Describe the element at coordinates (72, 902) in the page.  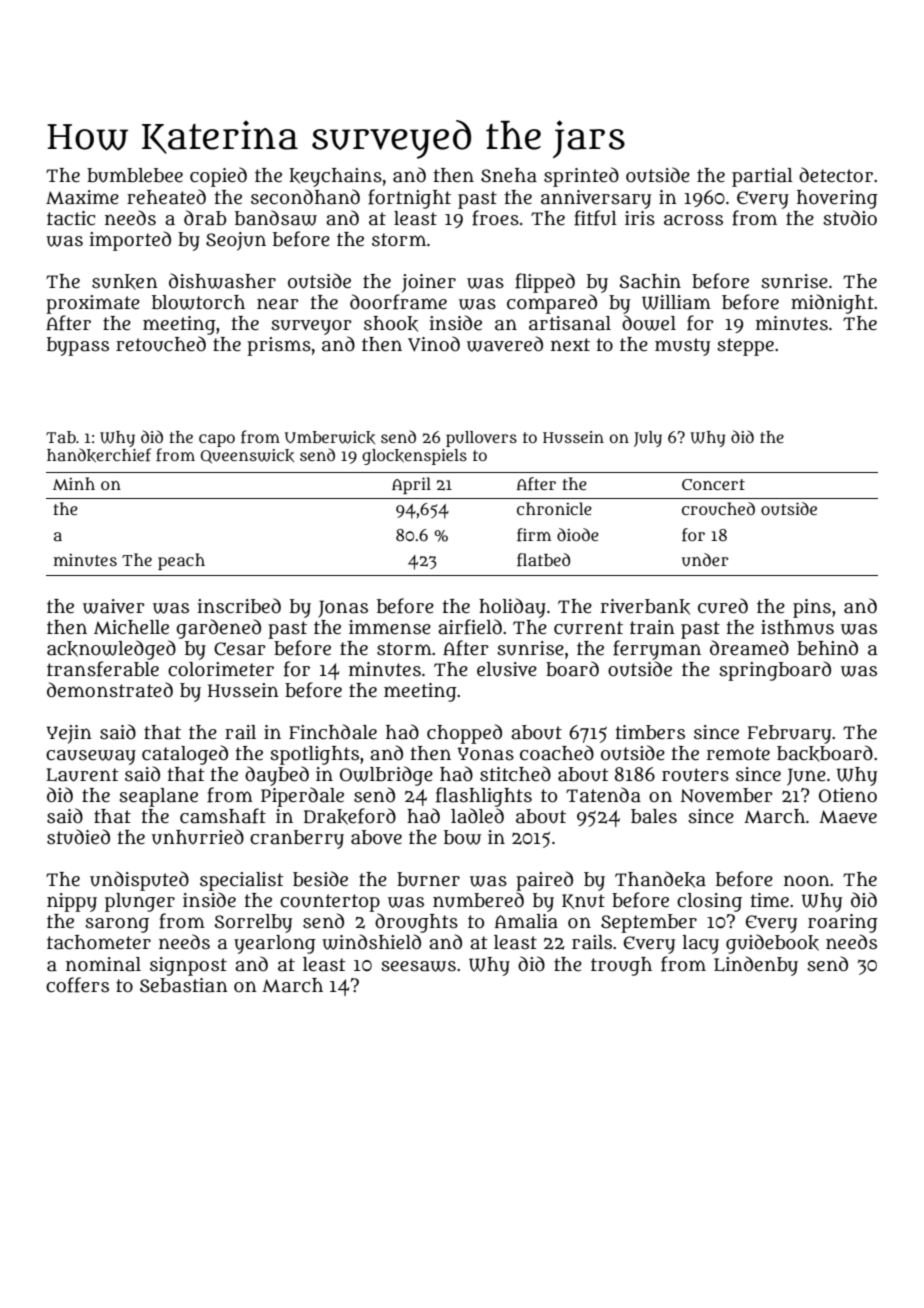
I see `nippy` at that location.
